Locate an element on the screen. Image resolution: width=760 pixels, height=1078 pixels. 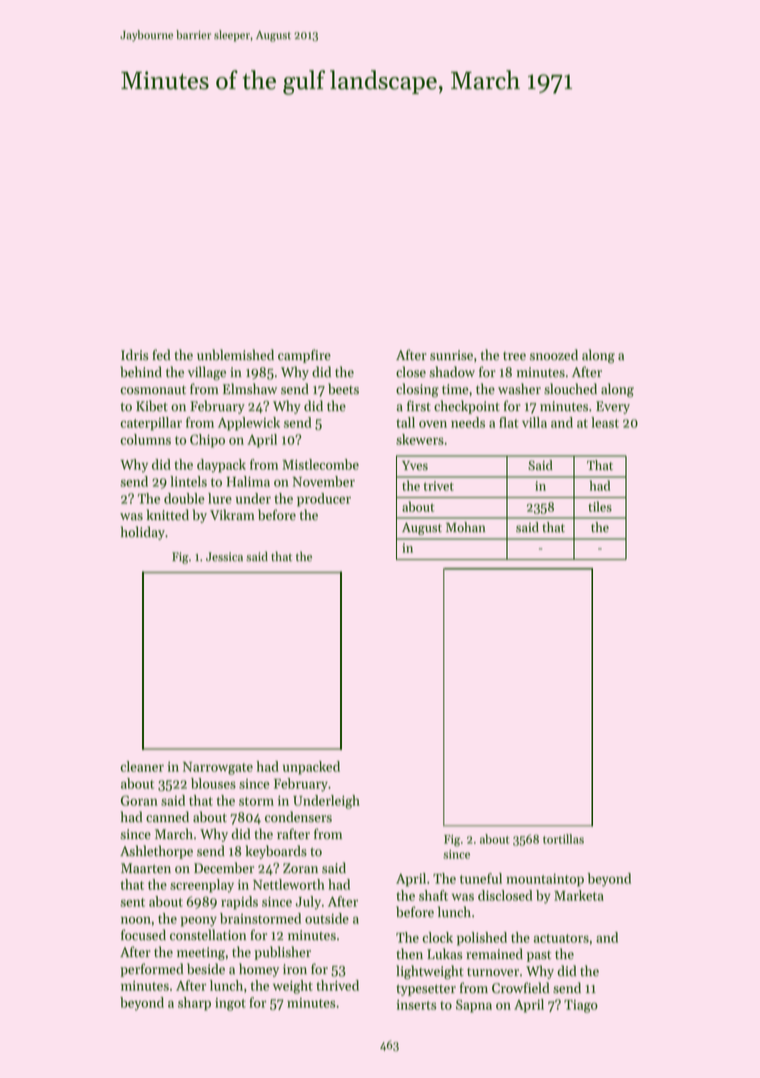
tuneful is located at coordinates (481, 878).
